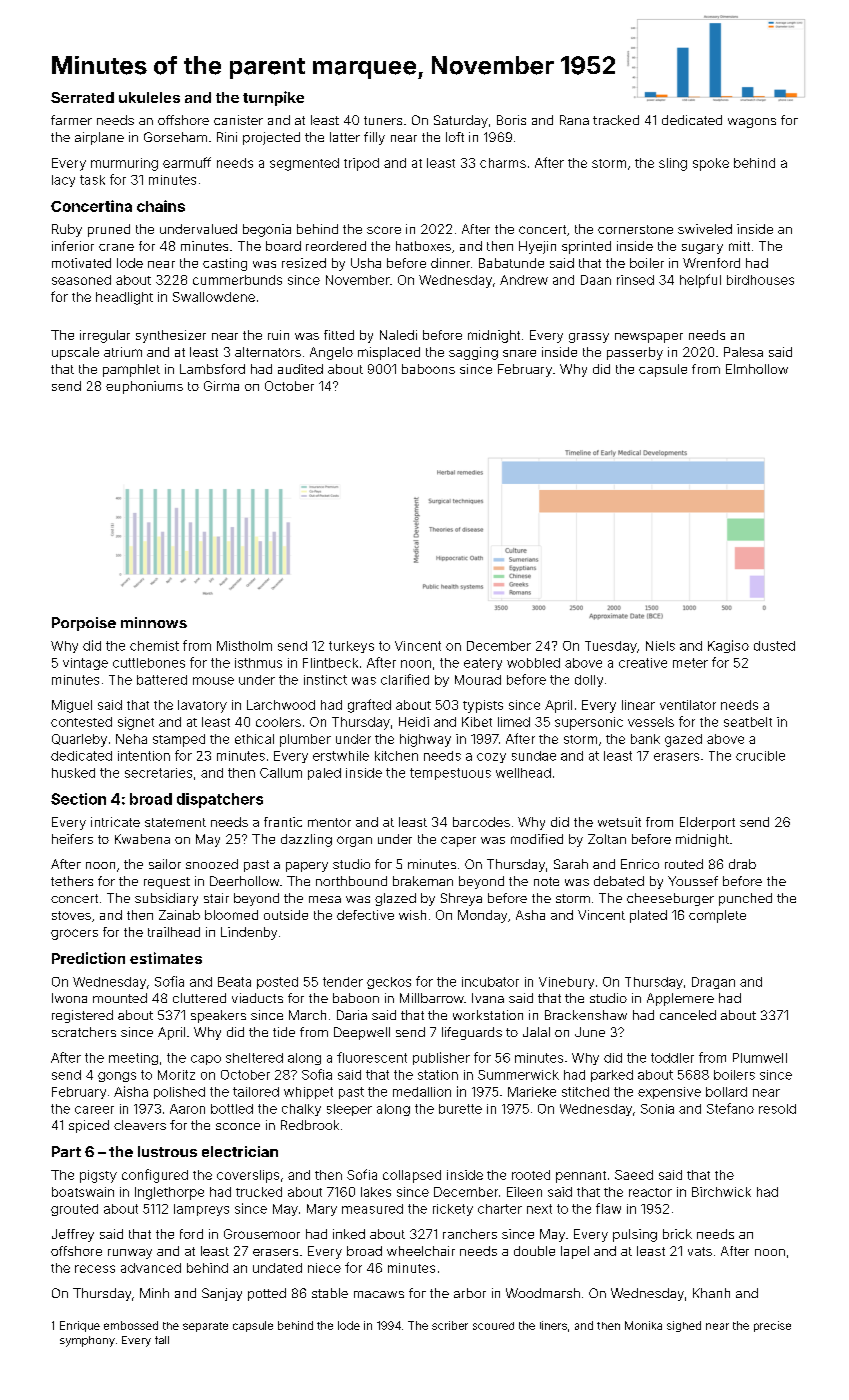 Image resolution: width=849 pixels, height=1400 pixels. Describe the element at coordinates (220, 800) in the page. I see `dispatchers` at that location.
